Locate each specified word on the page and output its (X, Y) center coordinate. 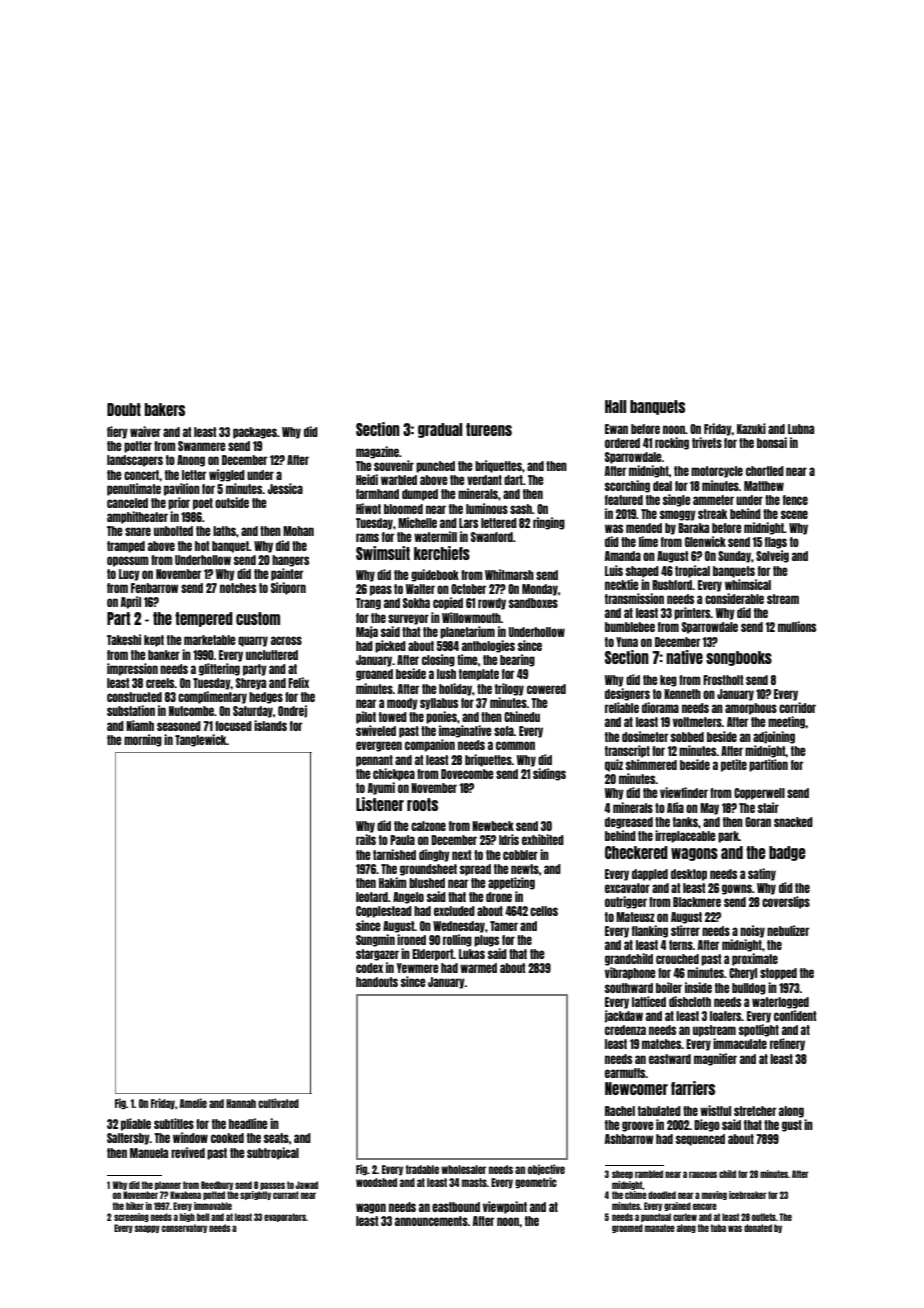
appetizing (511, 883)
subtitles (174, 1123)
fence (795, 500)
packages (255, 433)
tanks (685, 822)
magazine (377, 452)
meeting (786, 722)
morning (143, 740)
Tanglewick (201, 740)
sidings (549, 774)
